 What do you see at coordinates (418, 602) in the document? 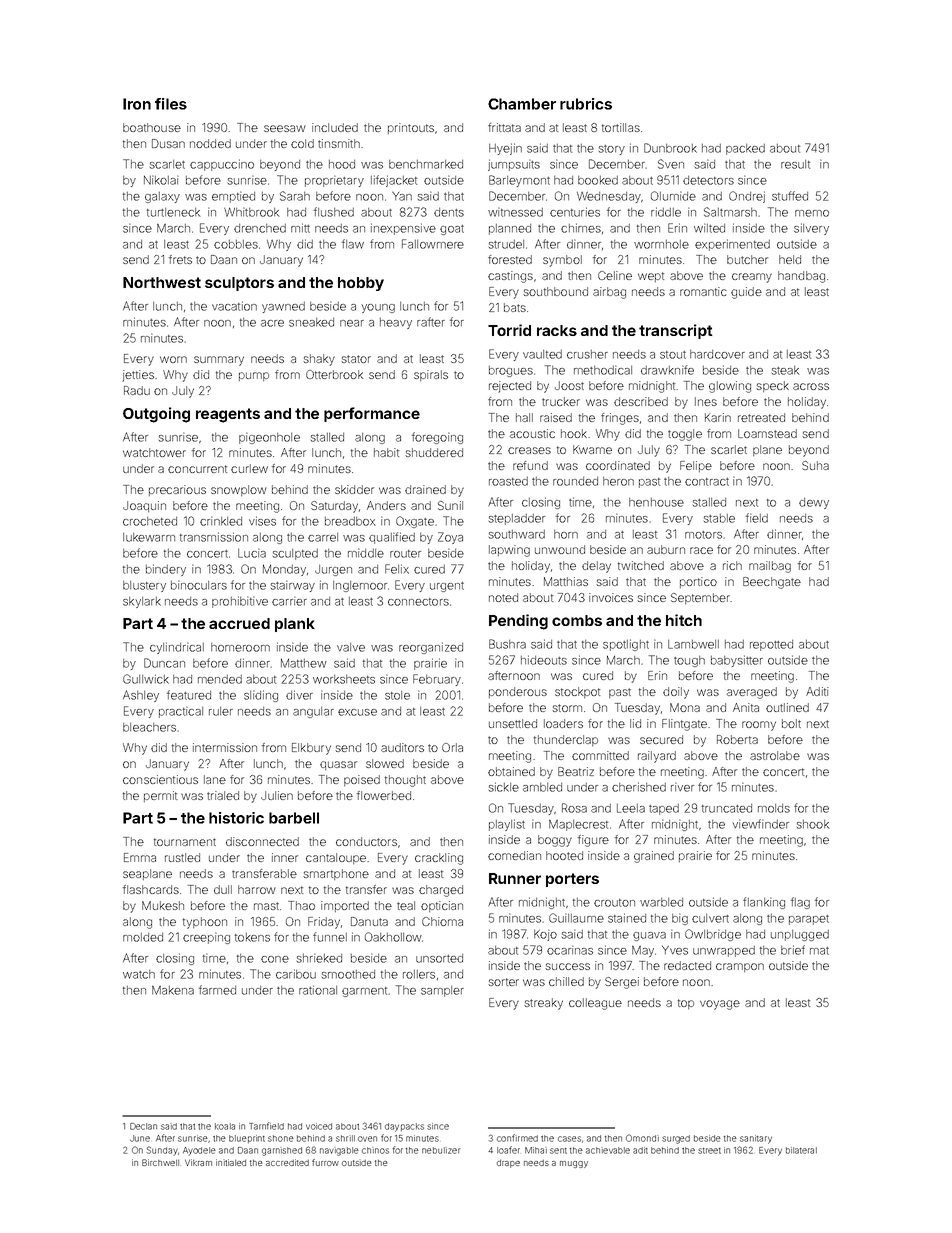
I see `connectors` at bounding box center [418, 602].
